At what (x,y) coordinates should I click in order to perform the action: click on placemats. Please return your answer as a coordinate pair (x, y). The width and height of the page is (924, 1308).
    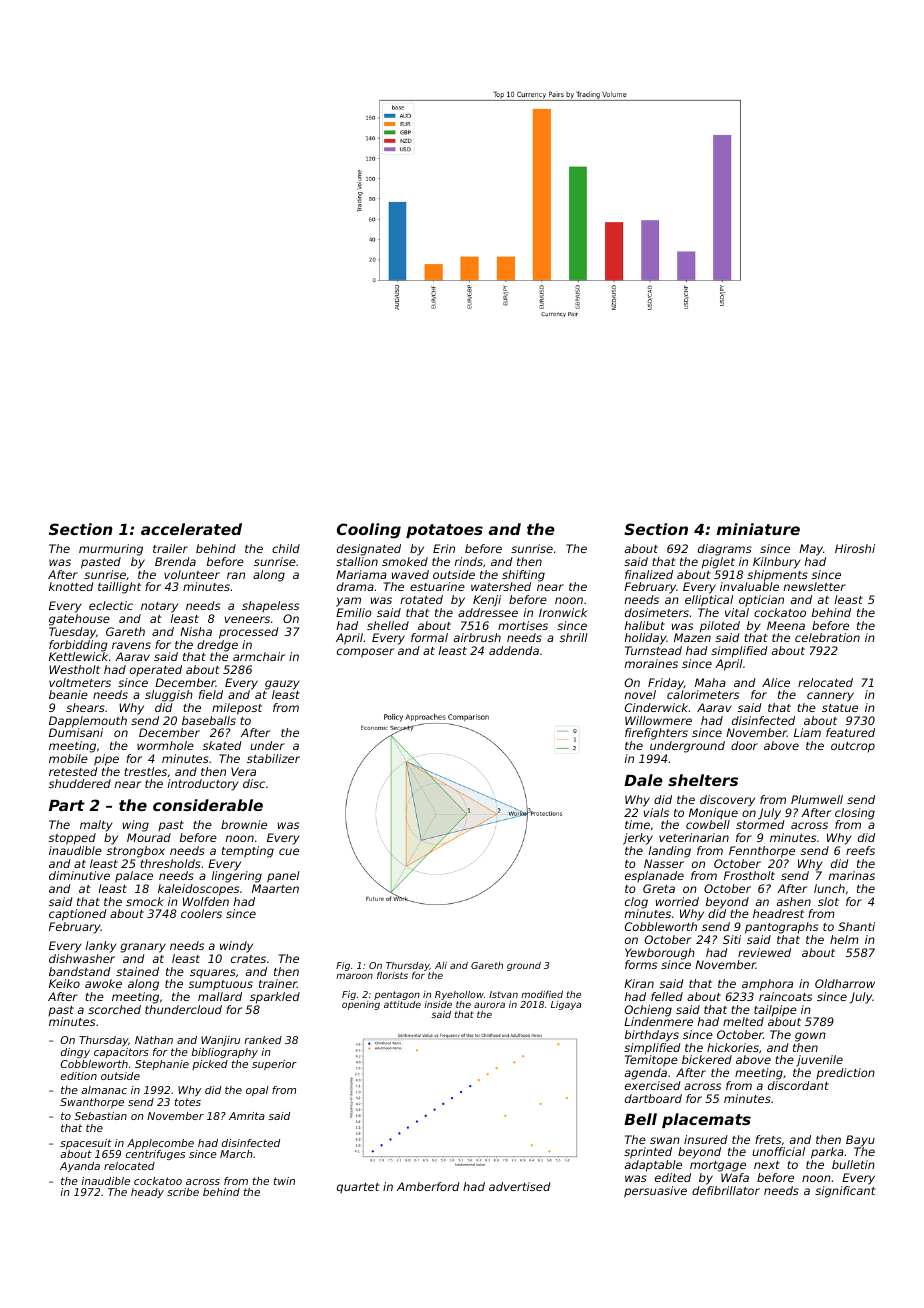
    Looking at the image, I should click on (706, 1120).
